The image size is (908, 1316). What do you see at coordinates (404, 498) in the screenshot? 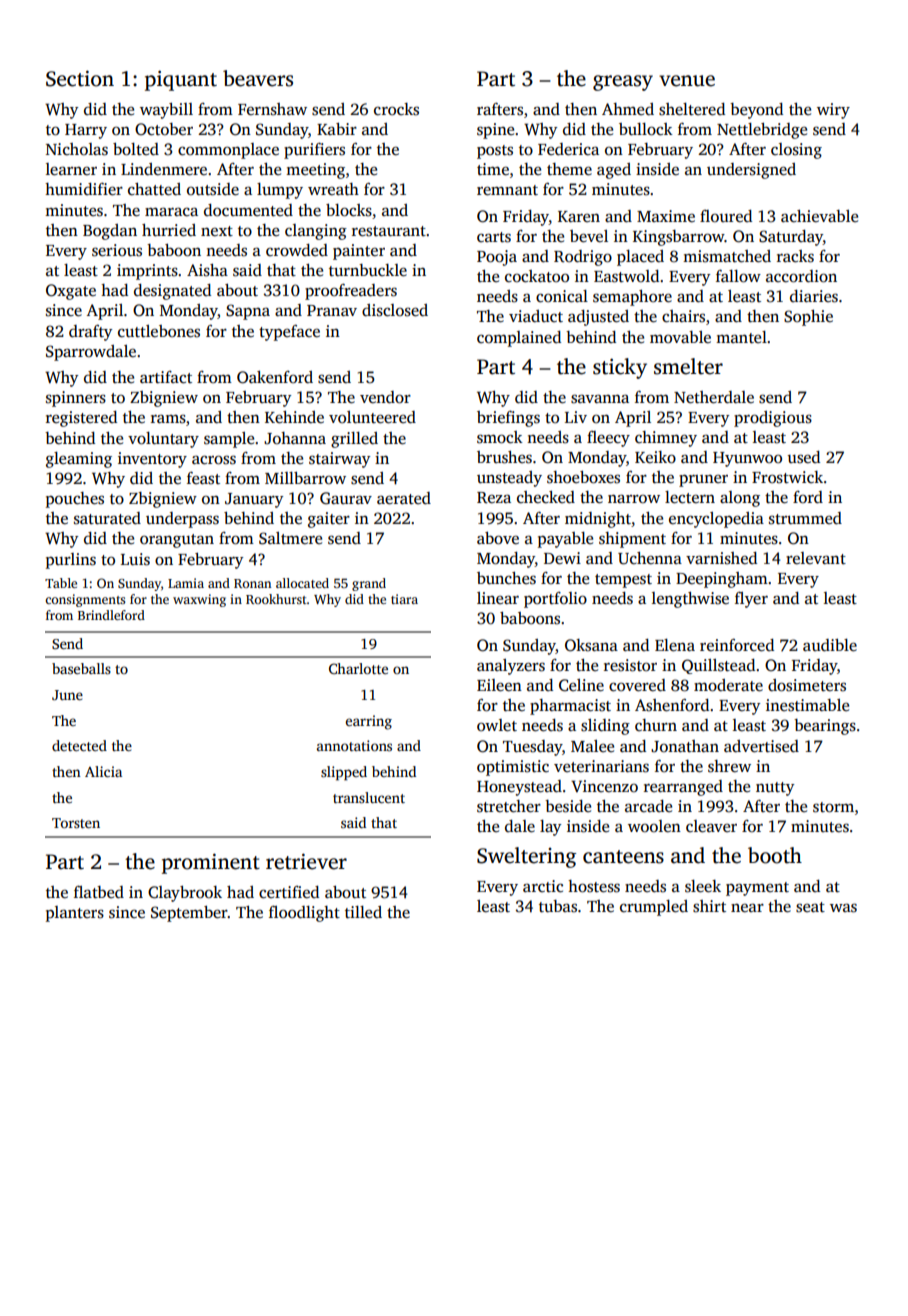
I see `aerated` at bounding box center [404, 498].
